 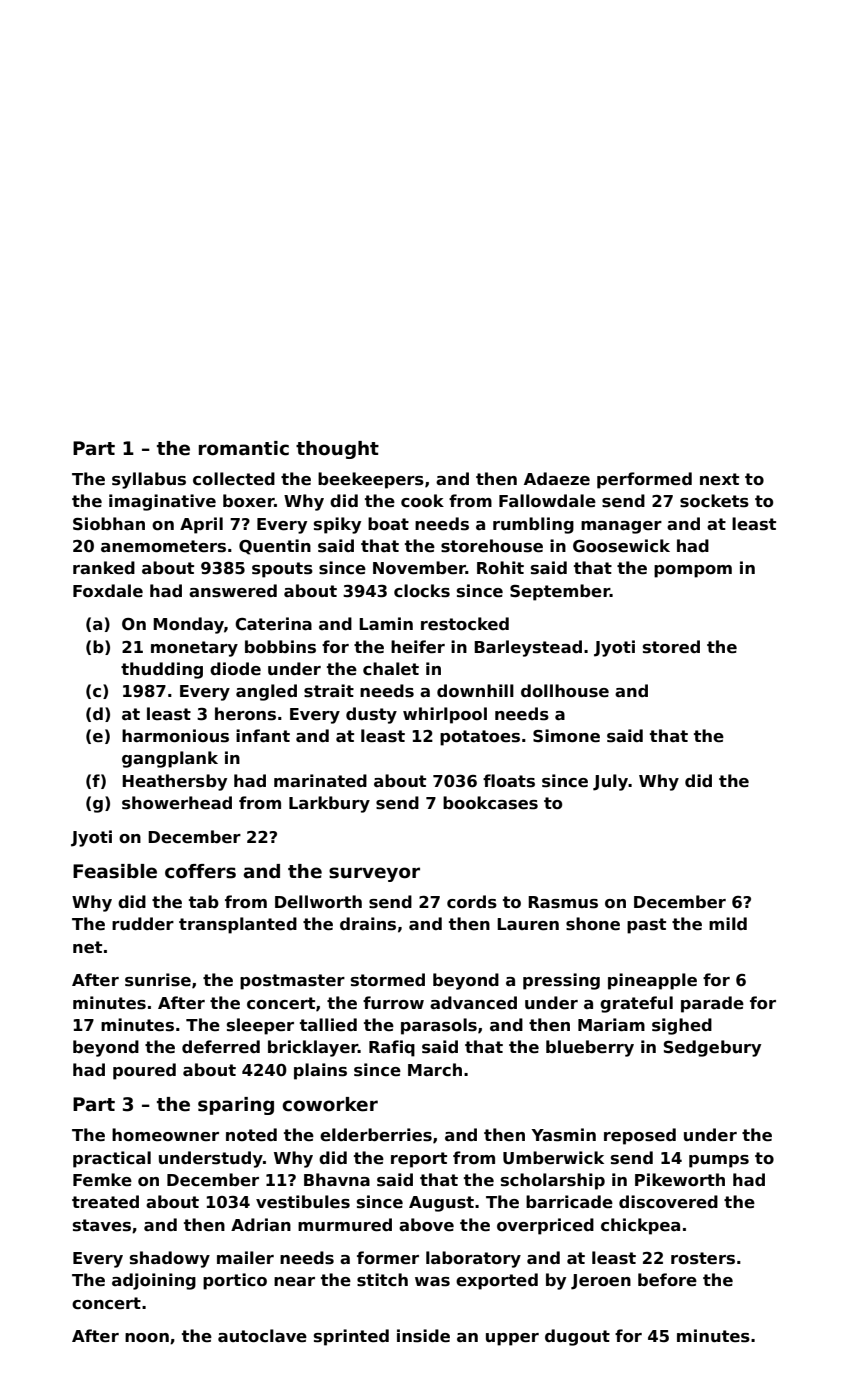 I want to click on Adaeze, so click(x=557, y=479).
